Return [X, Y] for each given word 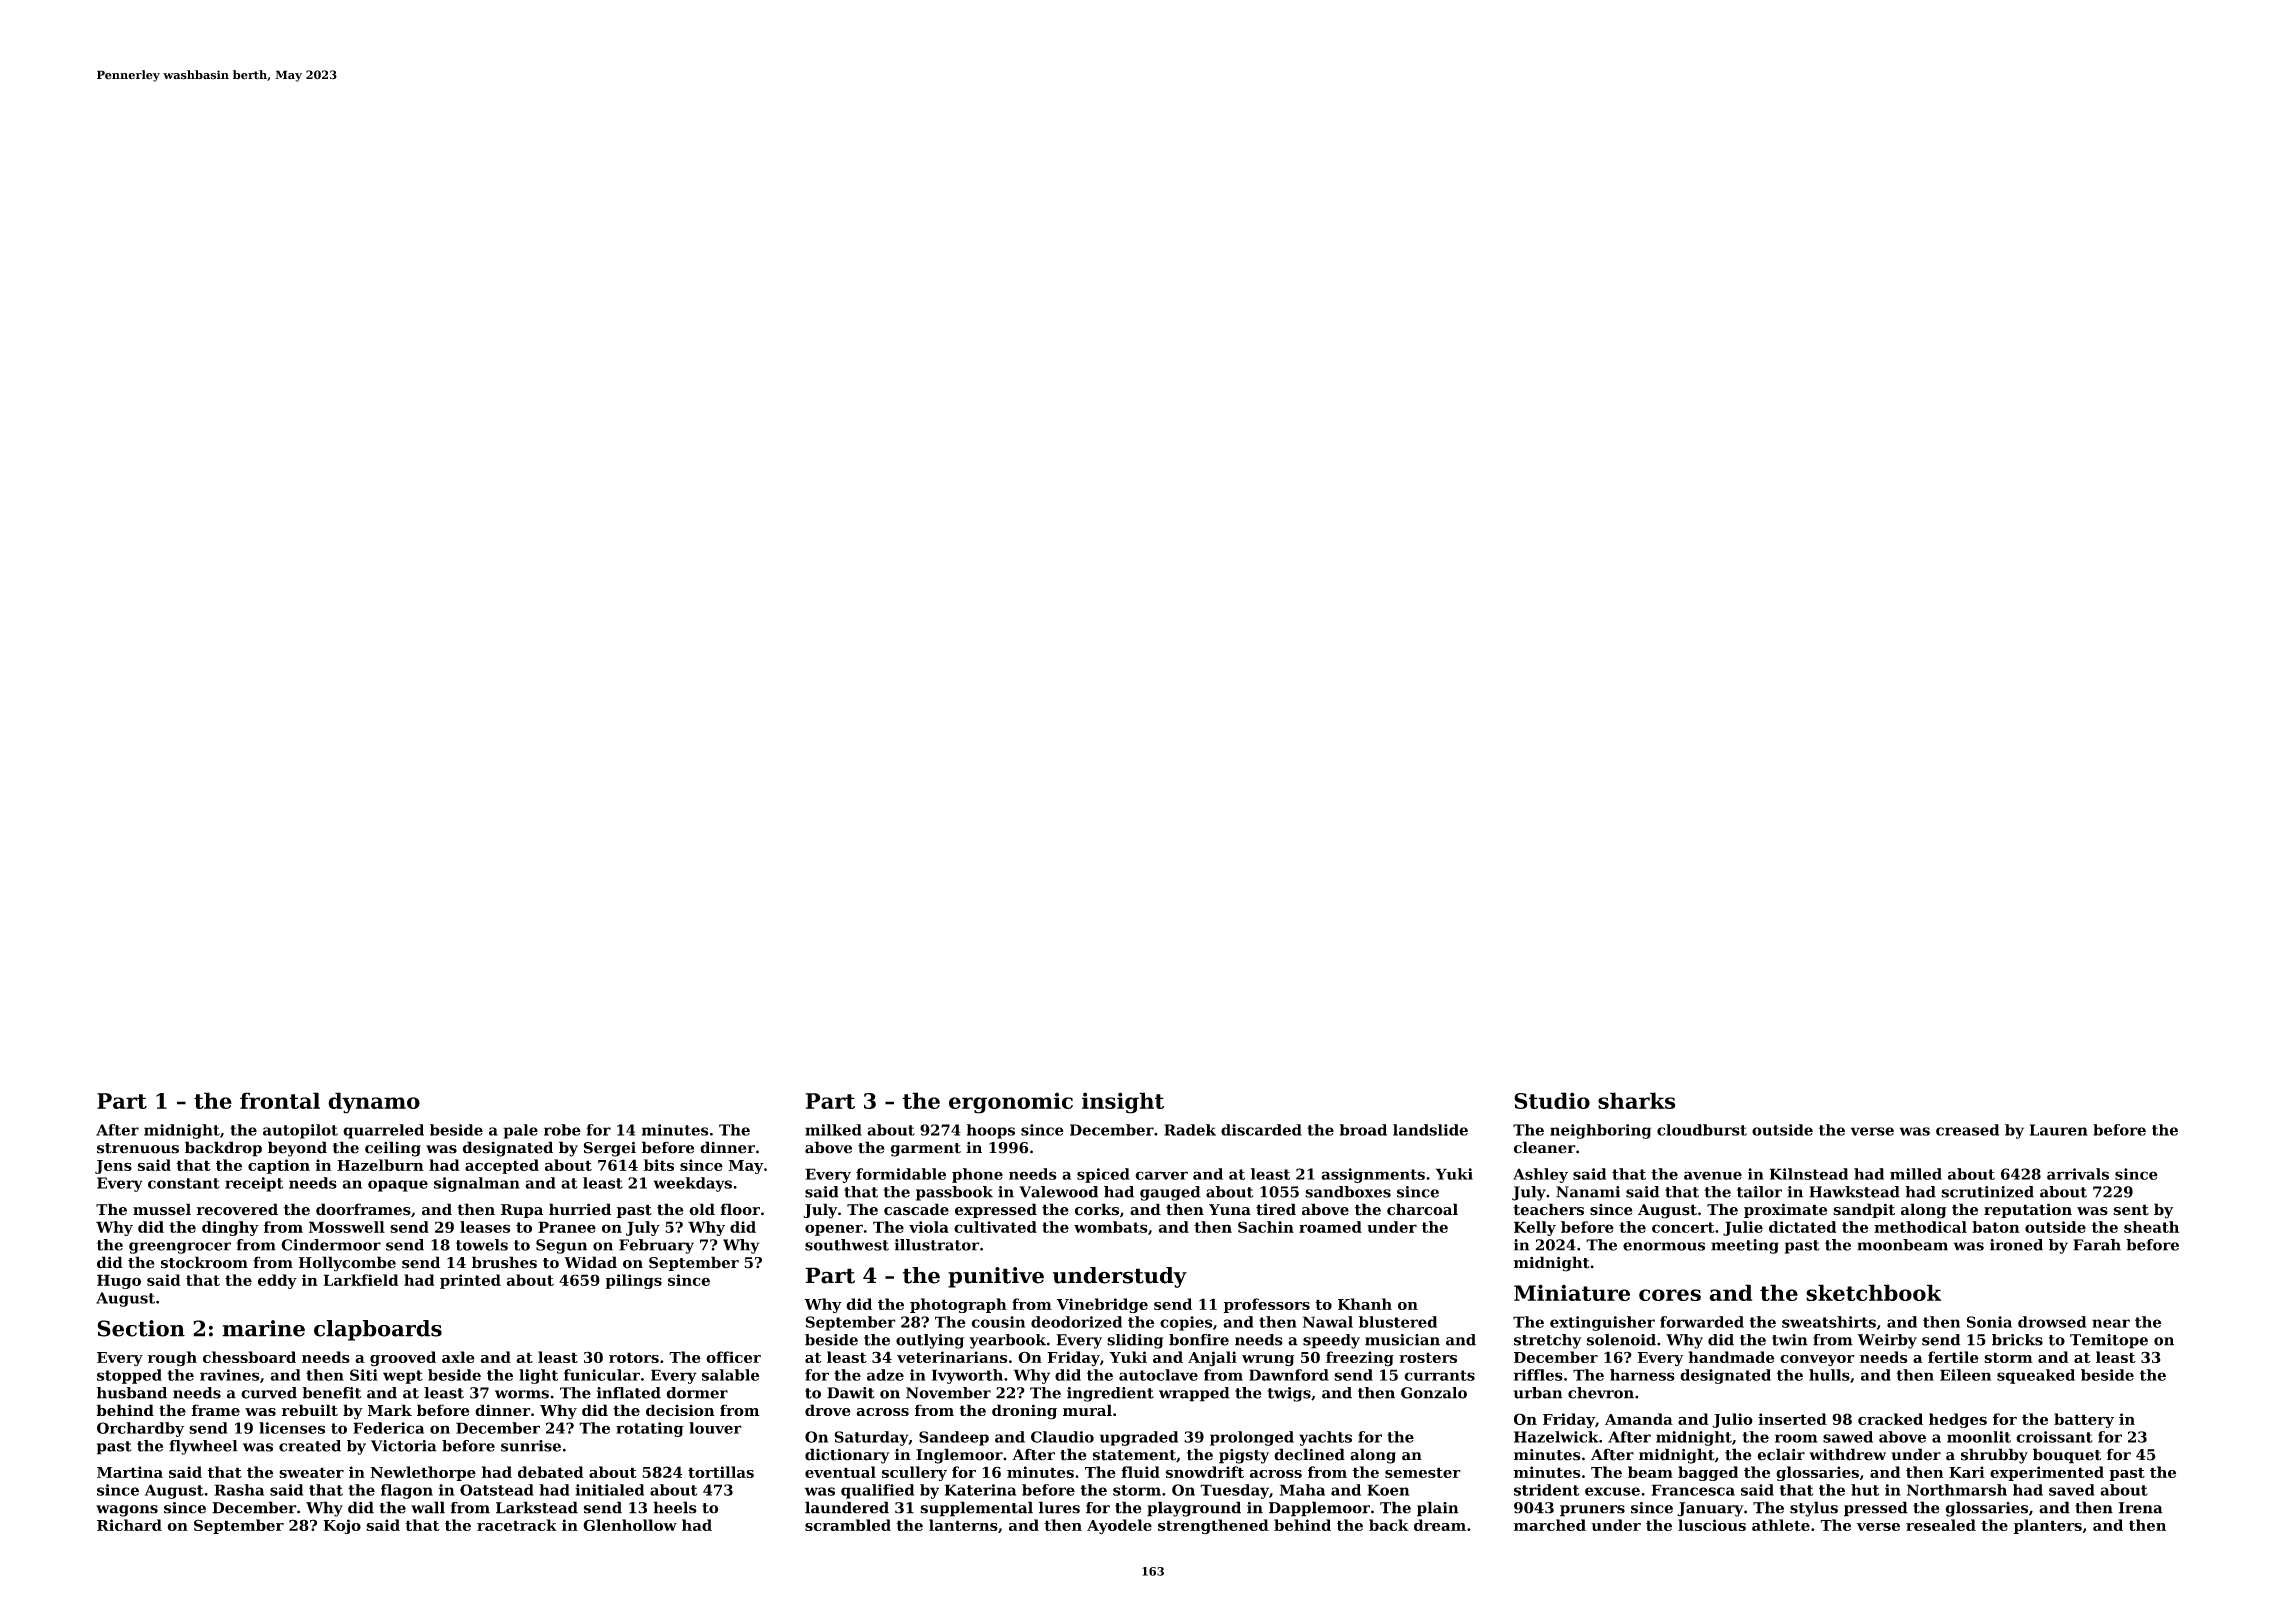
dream [1440, 1525]
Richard [129, 1525]
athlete [1781, 1525]
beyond [297, 1149]
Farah [2097, 1245]
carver [1161, 1175]
